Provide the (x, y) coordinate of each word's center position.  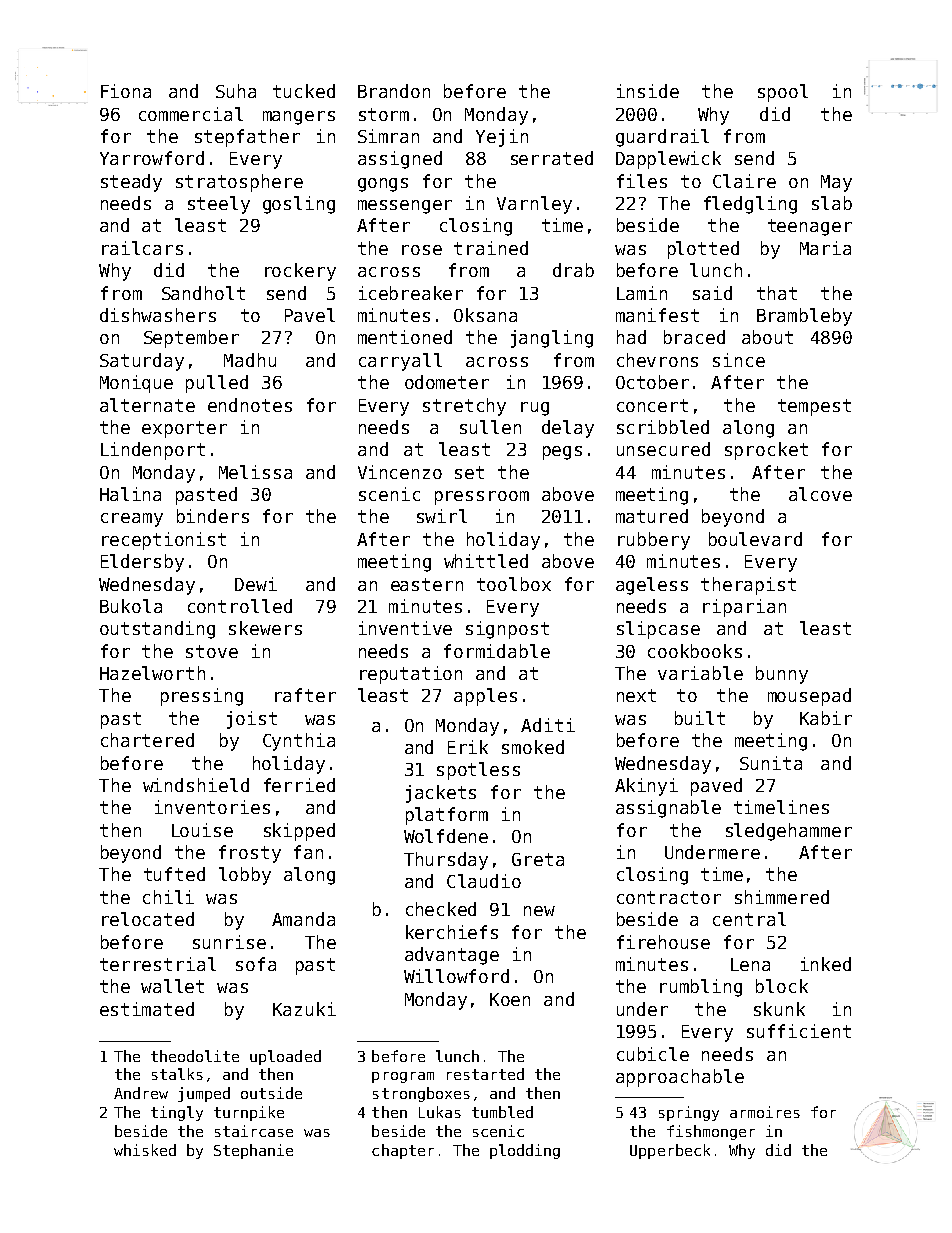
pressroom (482, 498)
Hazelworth (152, 673)
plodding (525, 1151)
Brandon (394, 91)
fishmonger (711, 1132)
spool (783, 93)
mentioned (405, 337)
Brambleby (804, 317)
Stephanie (253, 1151)
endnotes (250, 405)
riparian (744, 608)
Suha (236, 91)
